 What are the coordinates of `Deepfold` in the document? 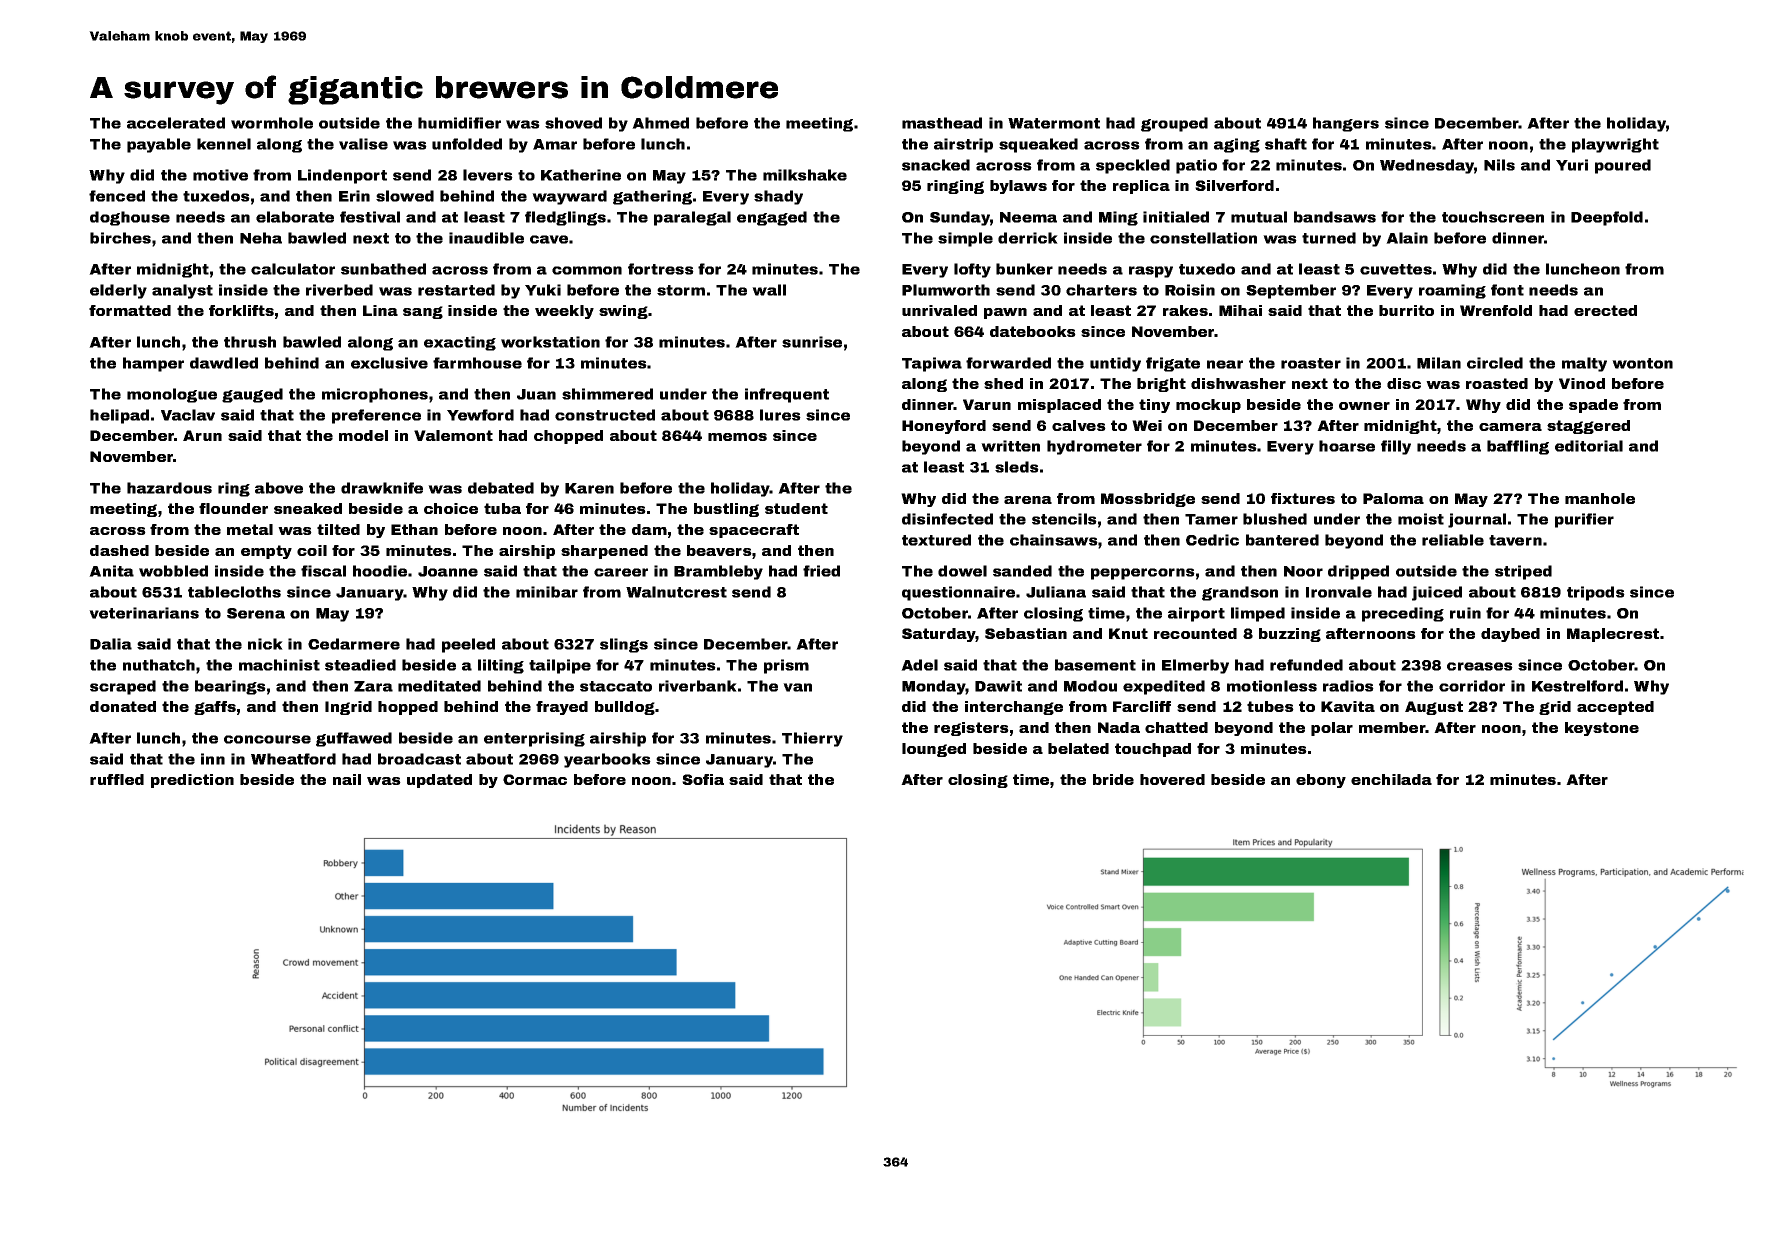 It's located at (1607, 218).
